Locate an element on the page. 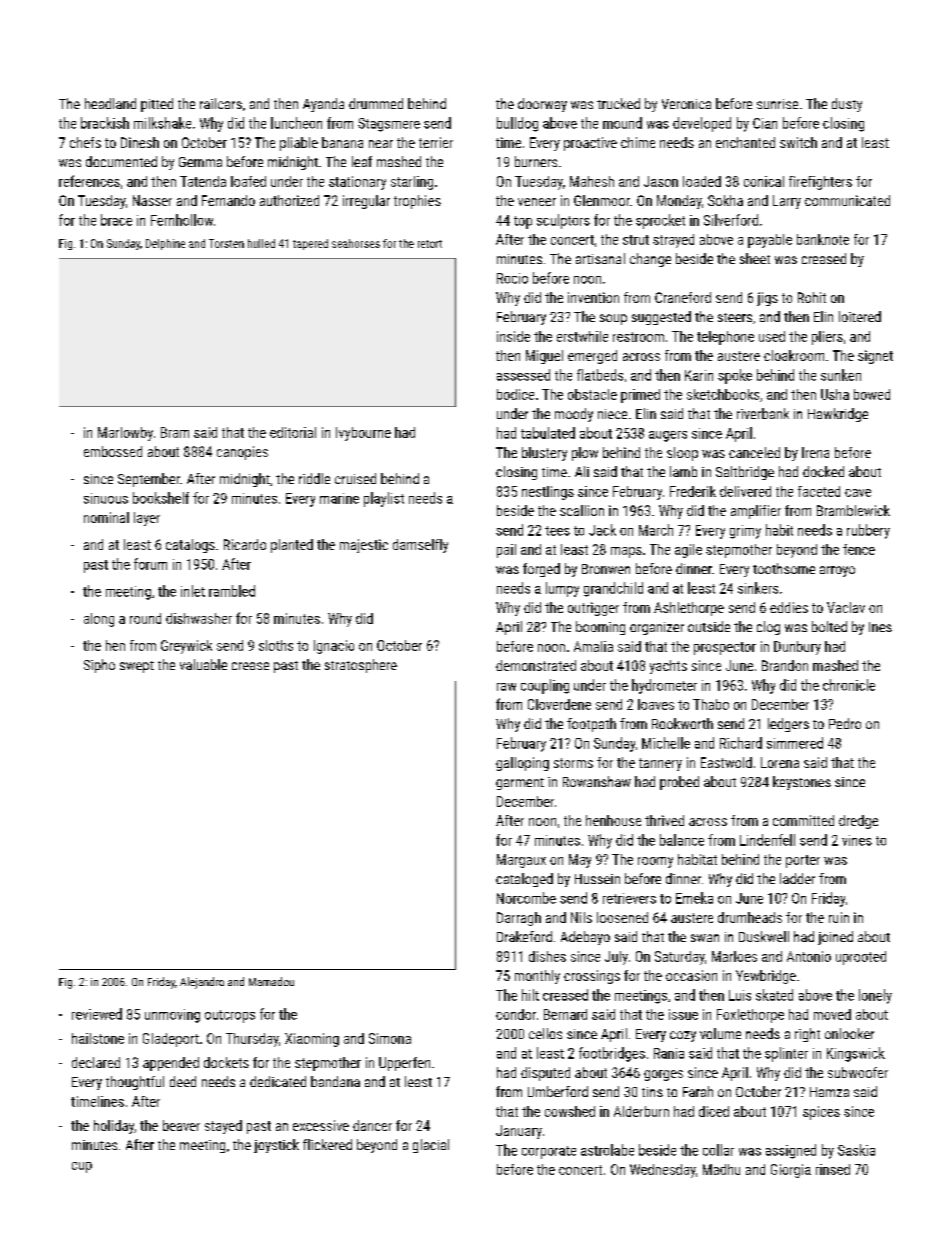 This image has height=1233, width=952. niece is located at coordinates (612, 414).
